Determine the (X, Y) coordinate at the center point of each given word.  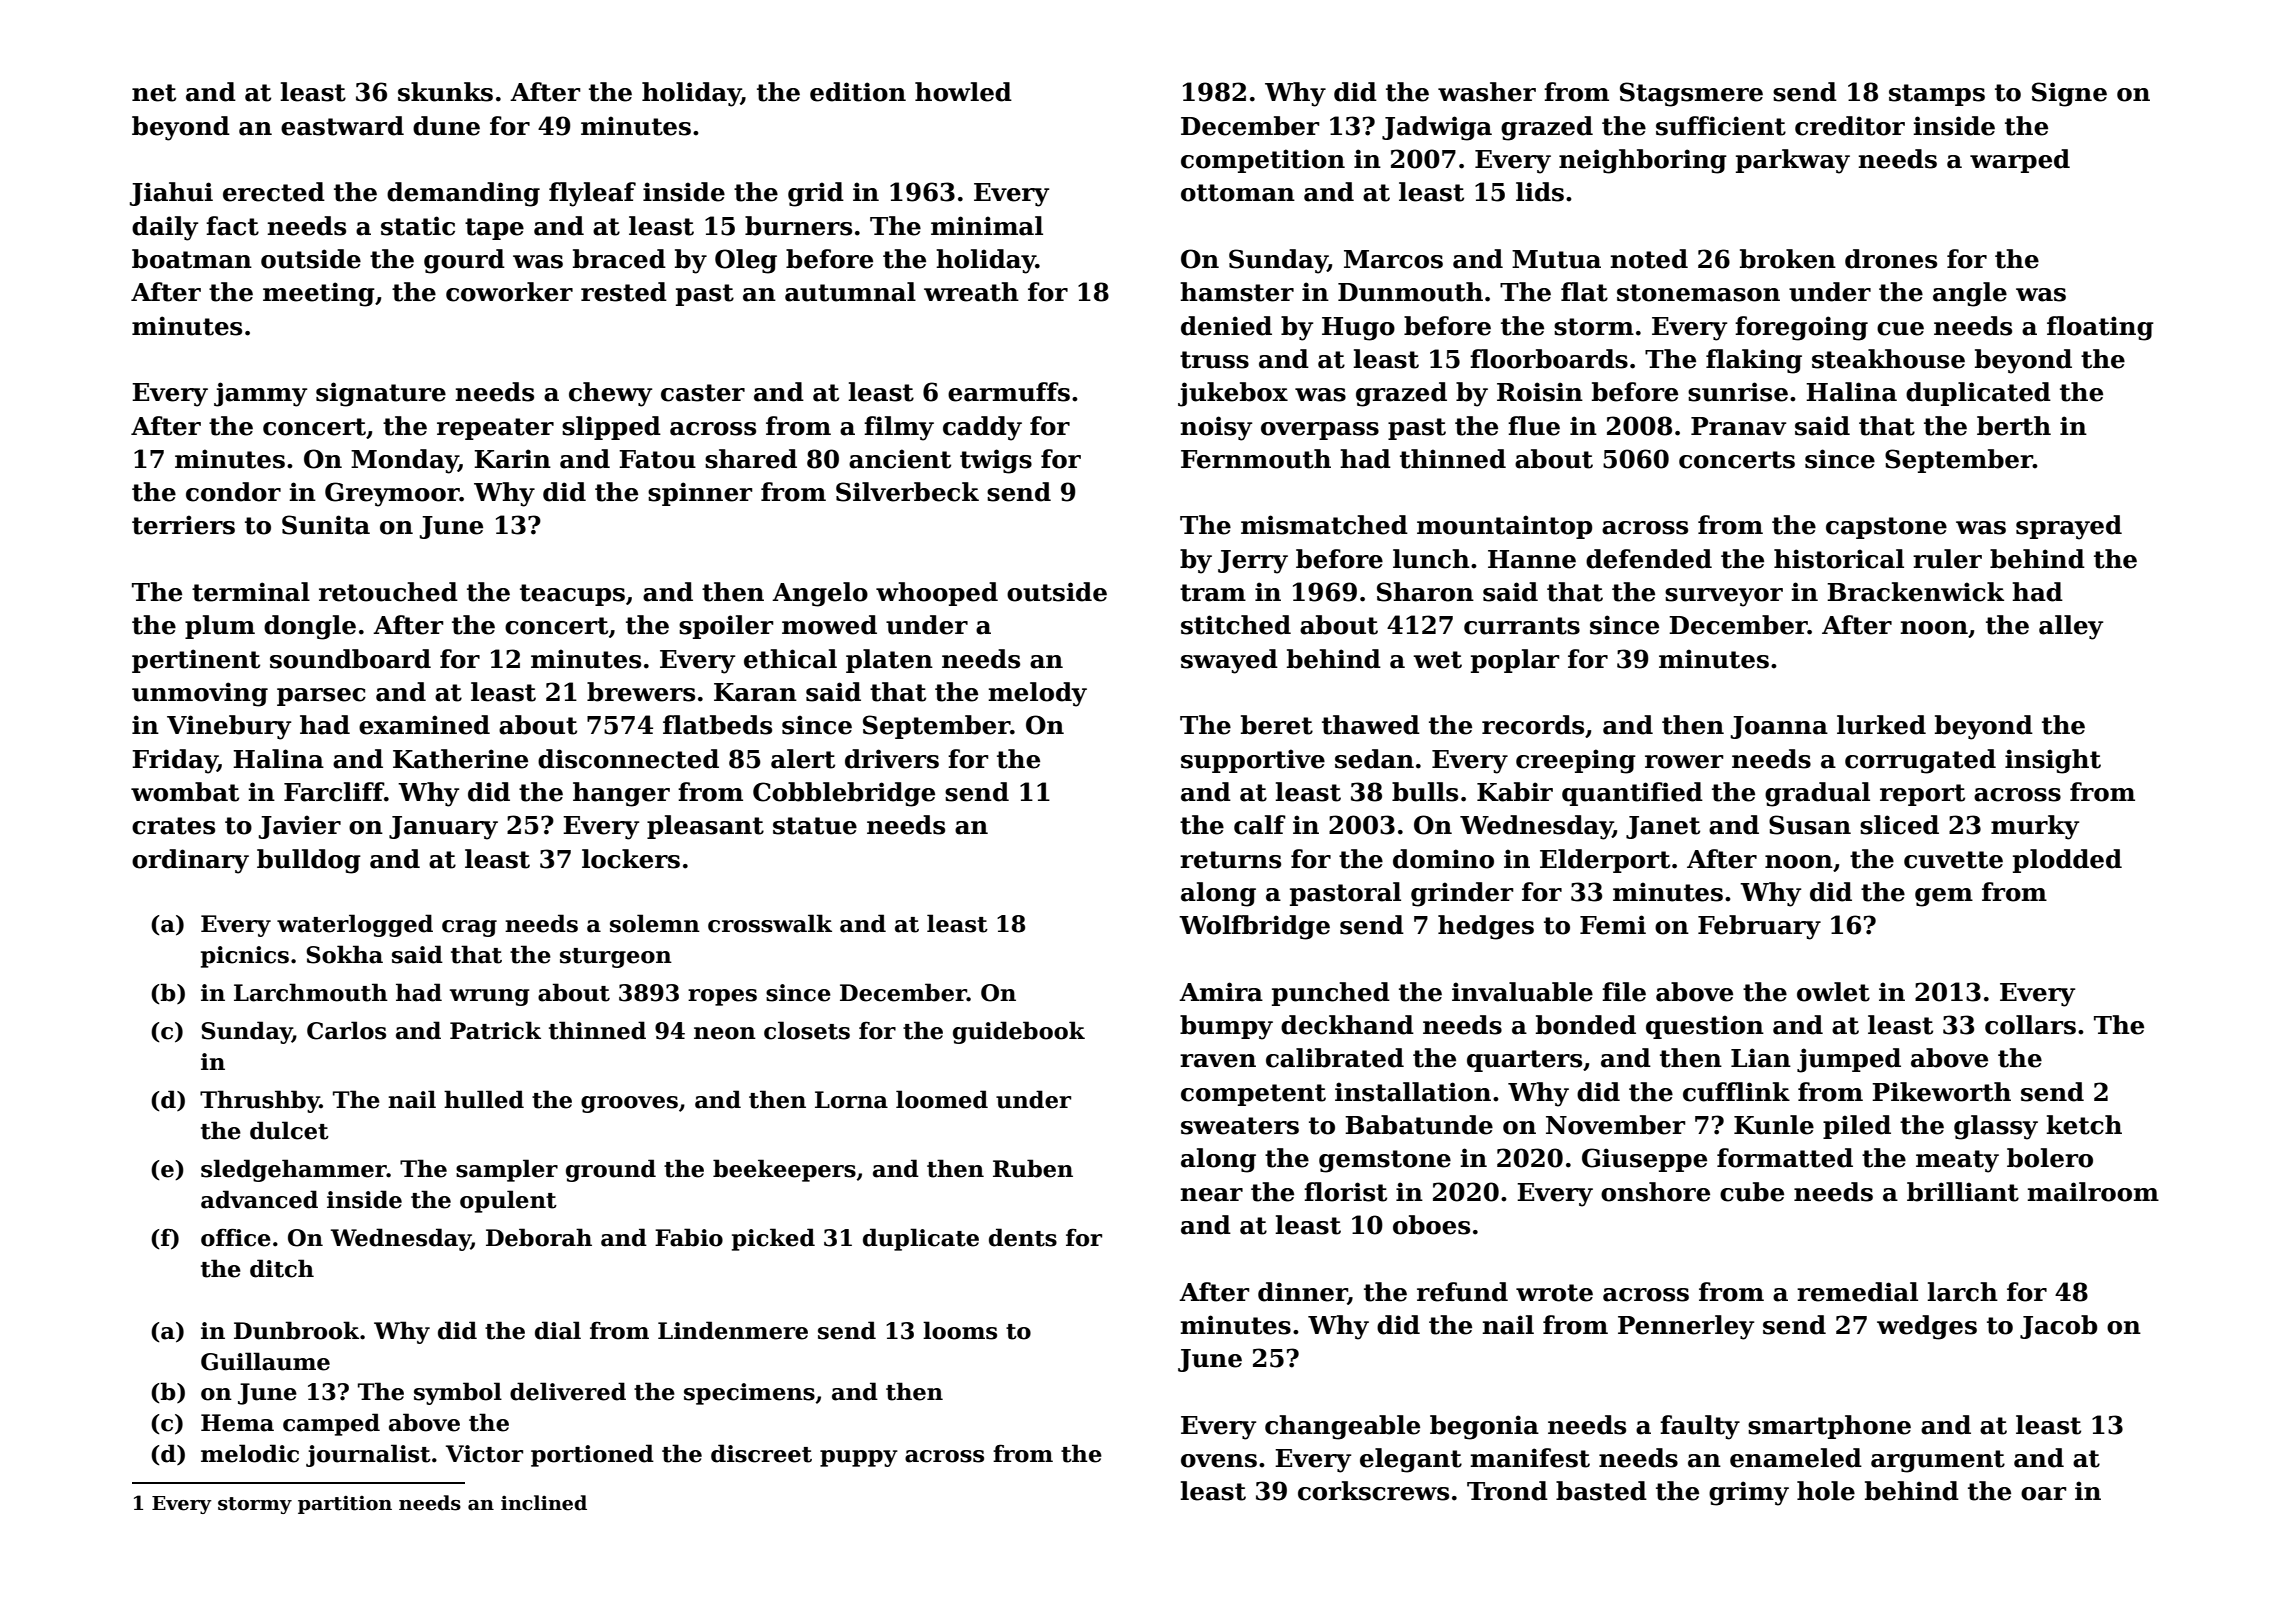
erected (274, 192)
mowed (829, 625)
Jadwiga (1437, 128)
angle (1970, 294)
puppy (859, 1458)
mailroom (2093, 1192)
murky (2035, 827)
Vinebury (229, 727)
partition (345, 1505)
